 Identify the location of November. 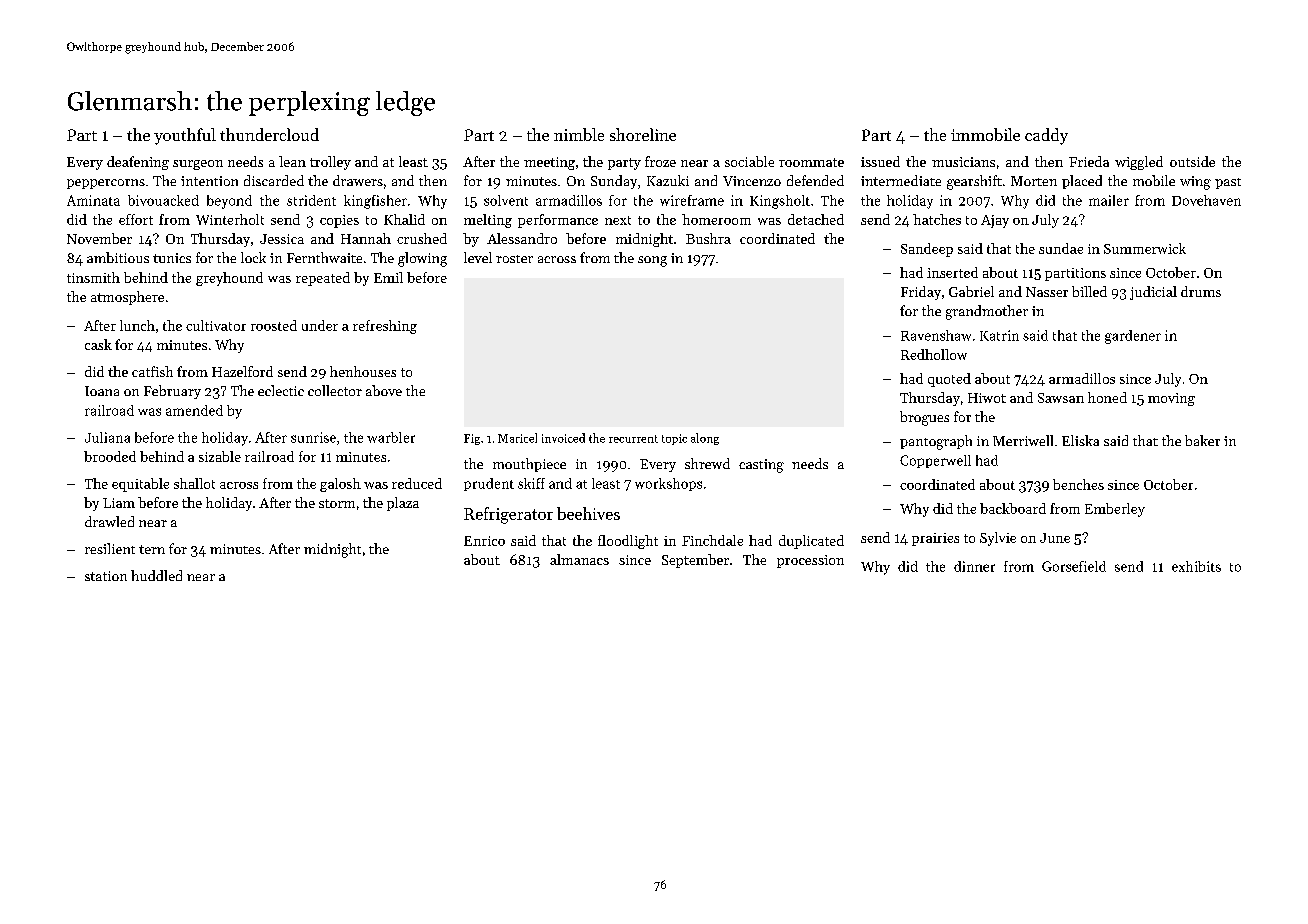
(99, 238).
